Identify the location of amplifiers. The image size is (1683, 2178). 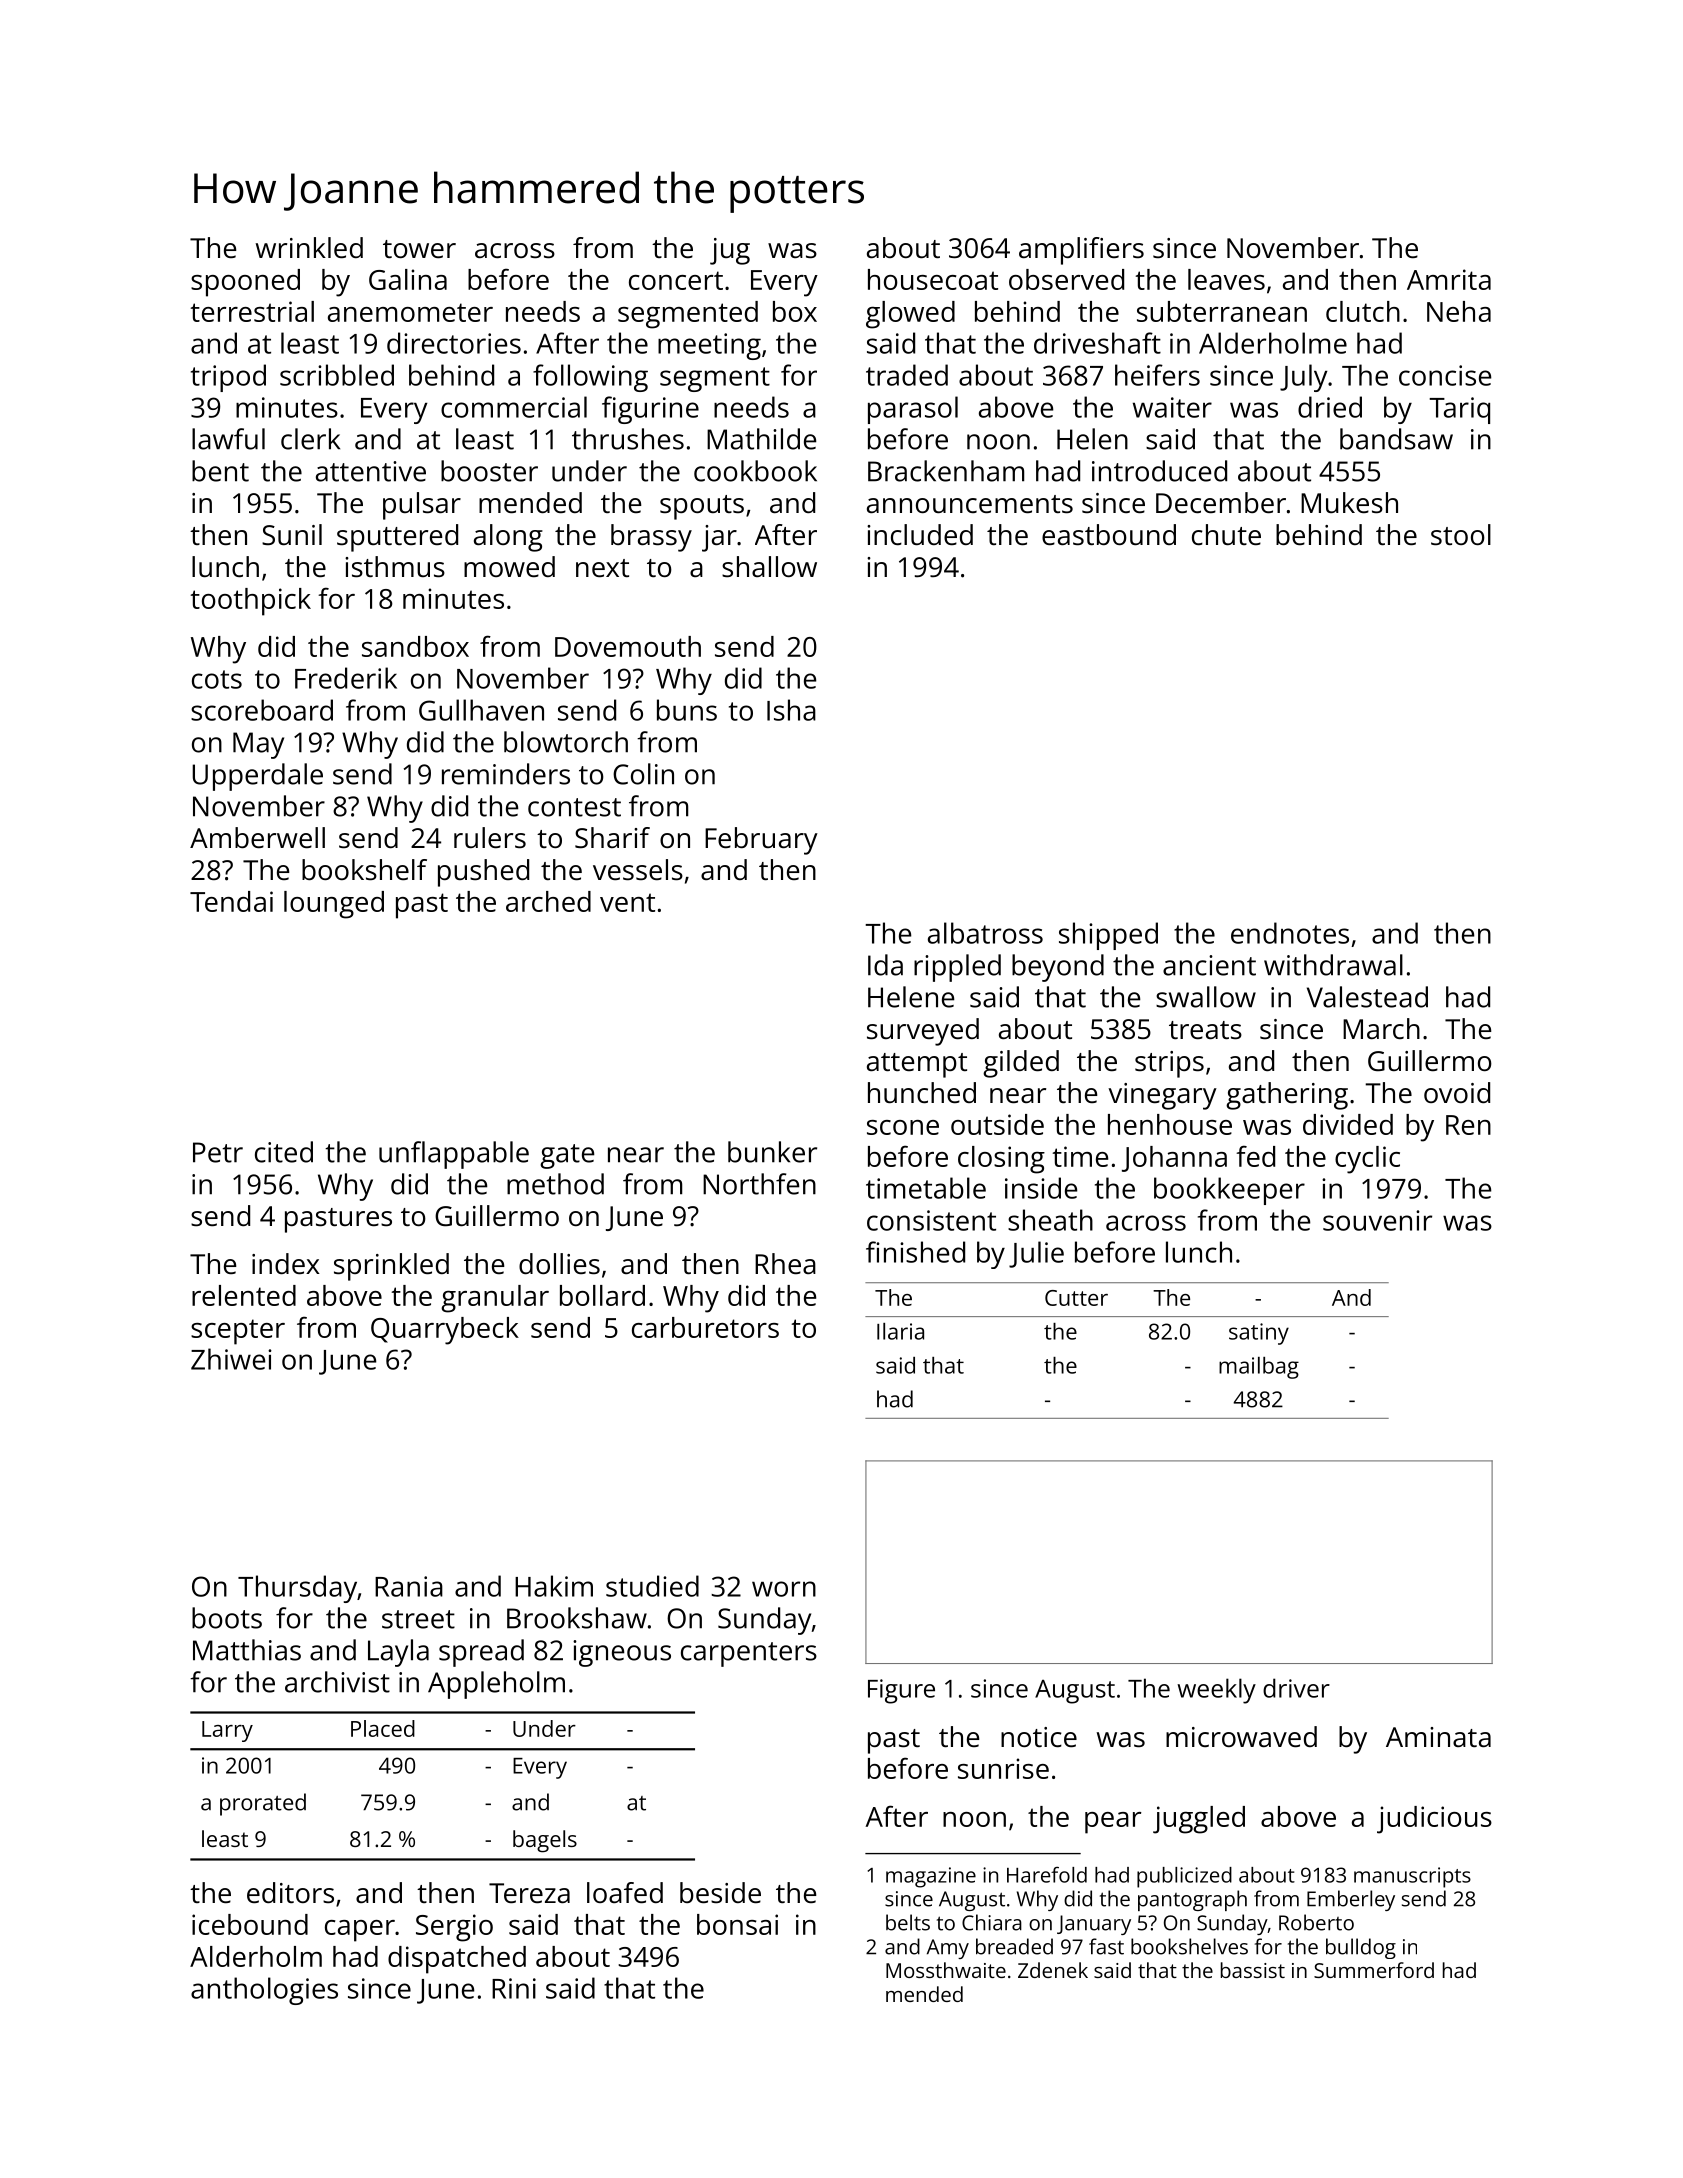
(1081, 251).
